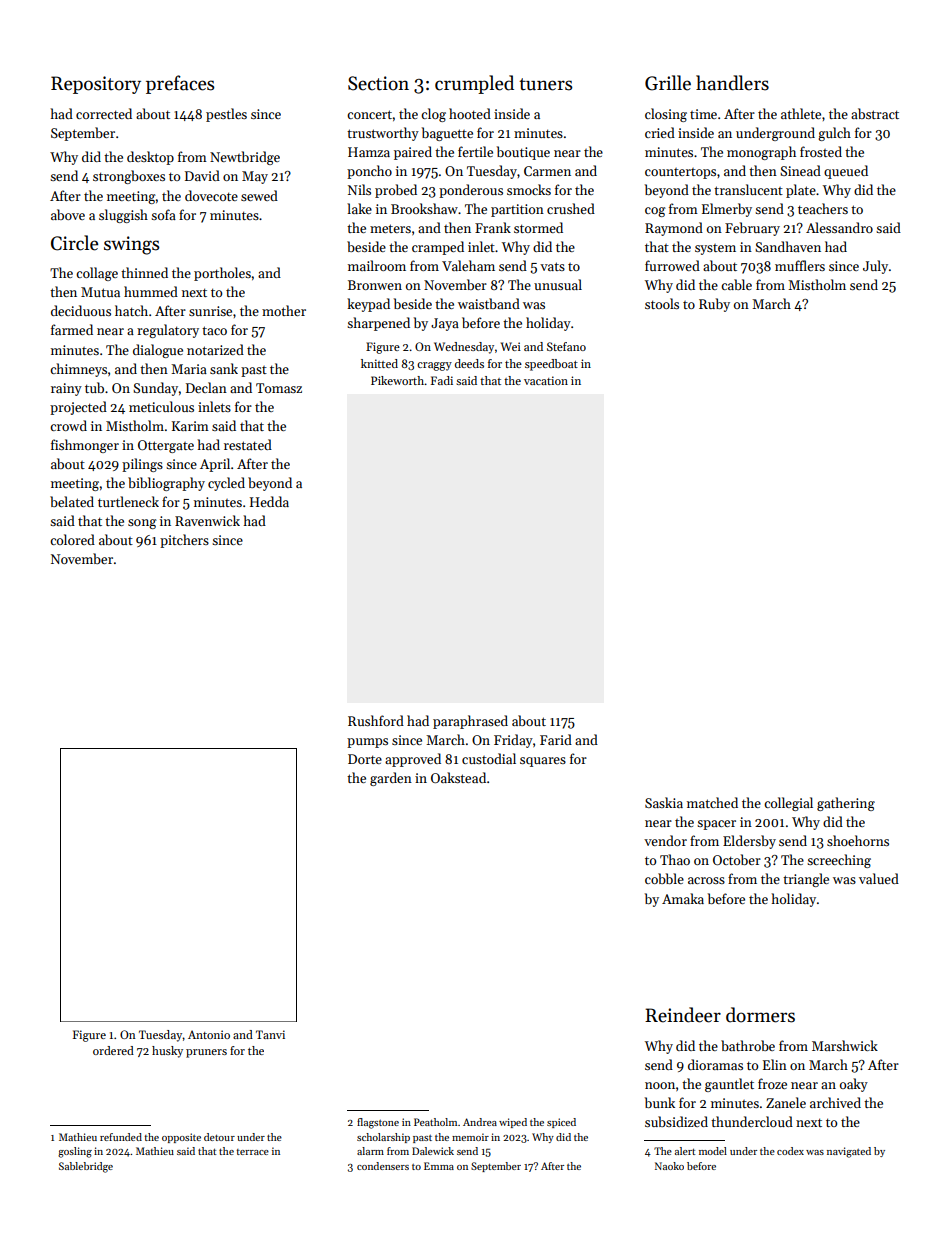 Image resolution: width=952 pixels, height=1233 pixels. What do you see at coordinates (206, 1053) in the document?
I see `pruners` at bounding box center [206, 1053].
